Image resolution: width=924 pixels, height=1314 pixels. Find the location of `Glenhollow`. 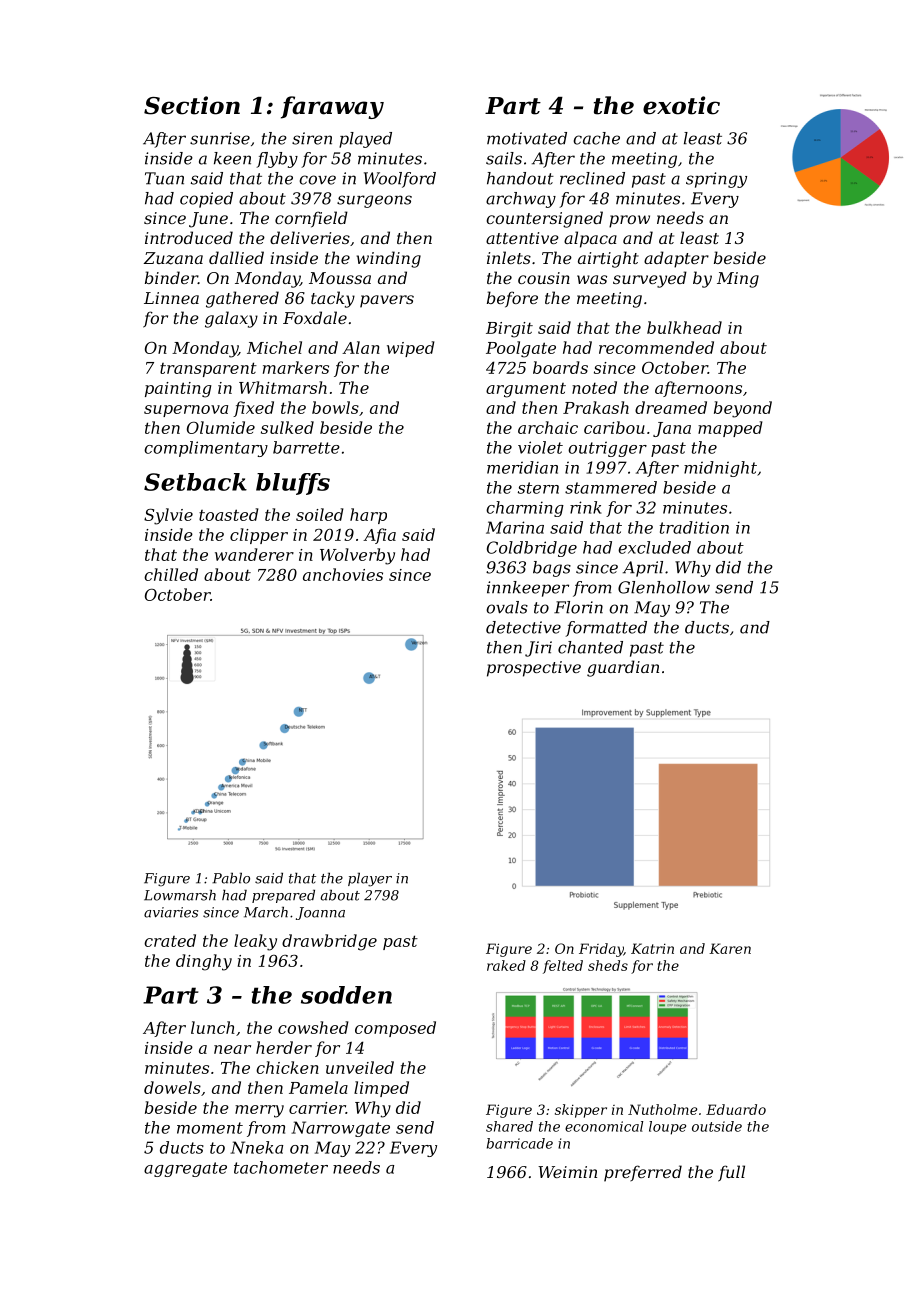

Glenhollow is located at coordinates (664, 587).
